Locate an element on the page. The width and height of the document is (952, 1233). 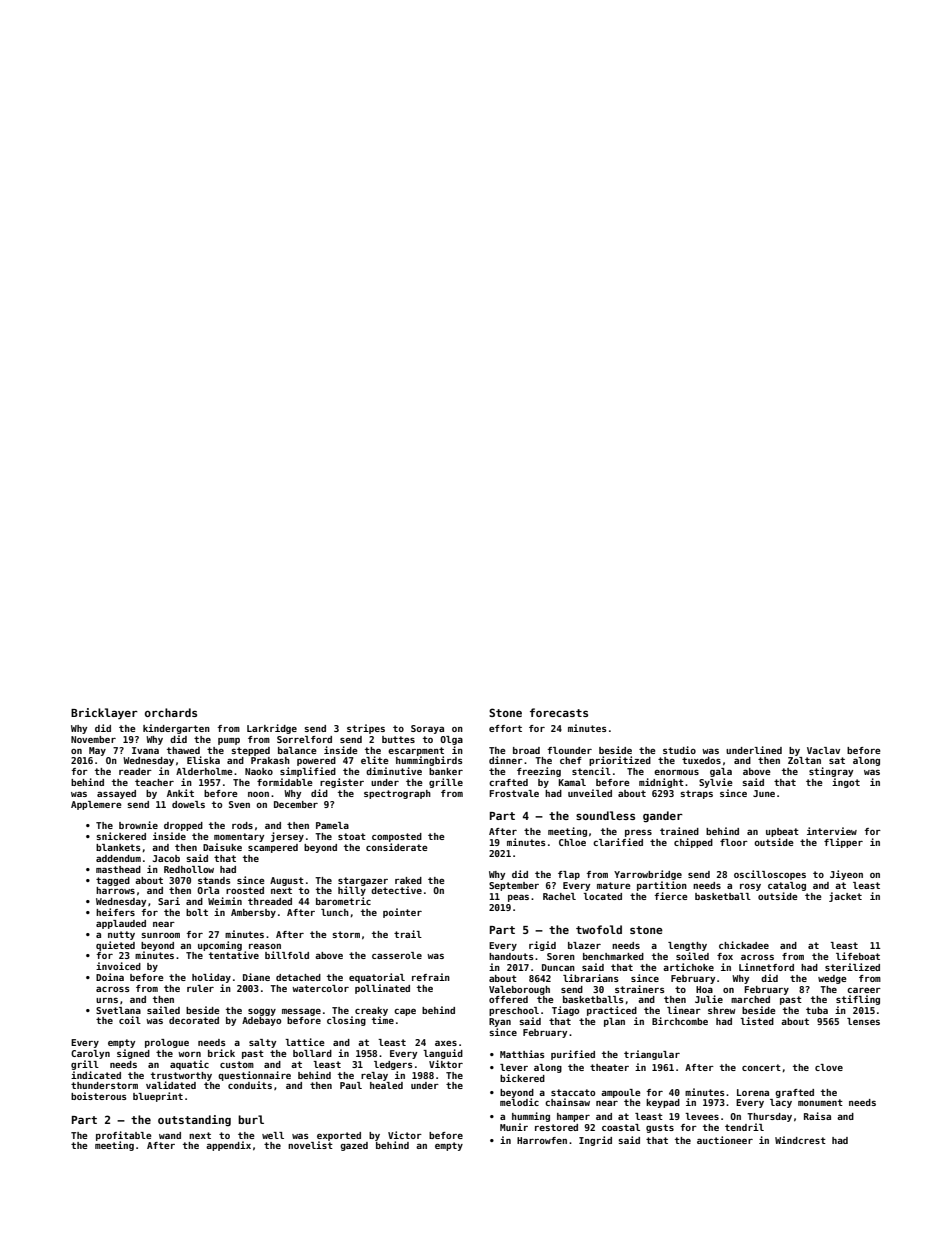
rigid is located at coordinates (542, 946).
